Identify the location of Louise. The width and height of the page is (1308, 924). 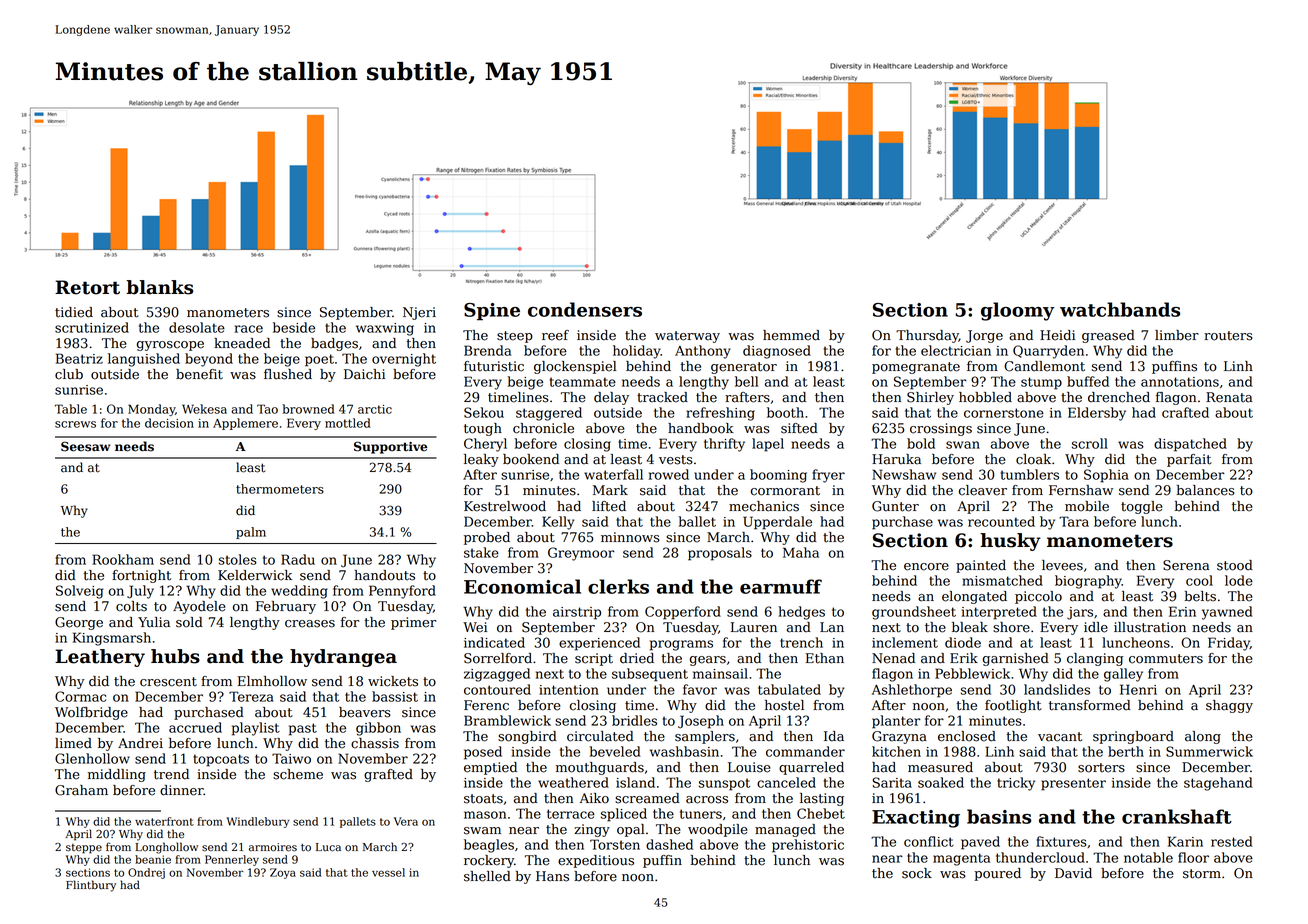
(749, 767).
